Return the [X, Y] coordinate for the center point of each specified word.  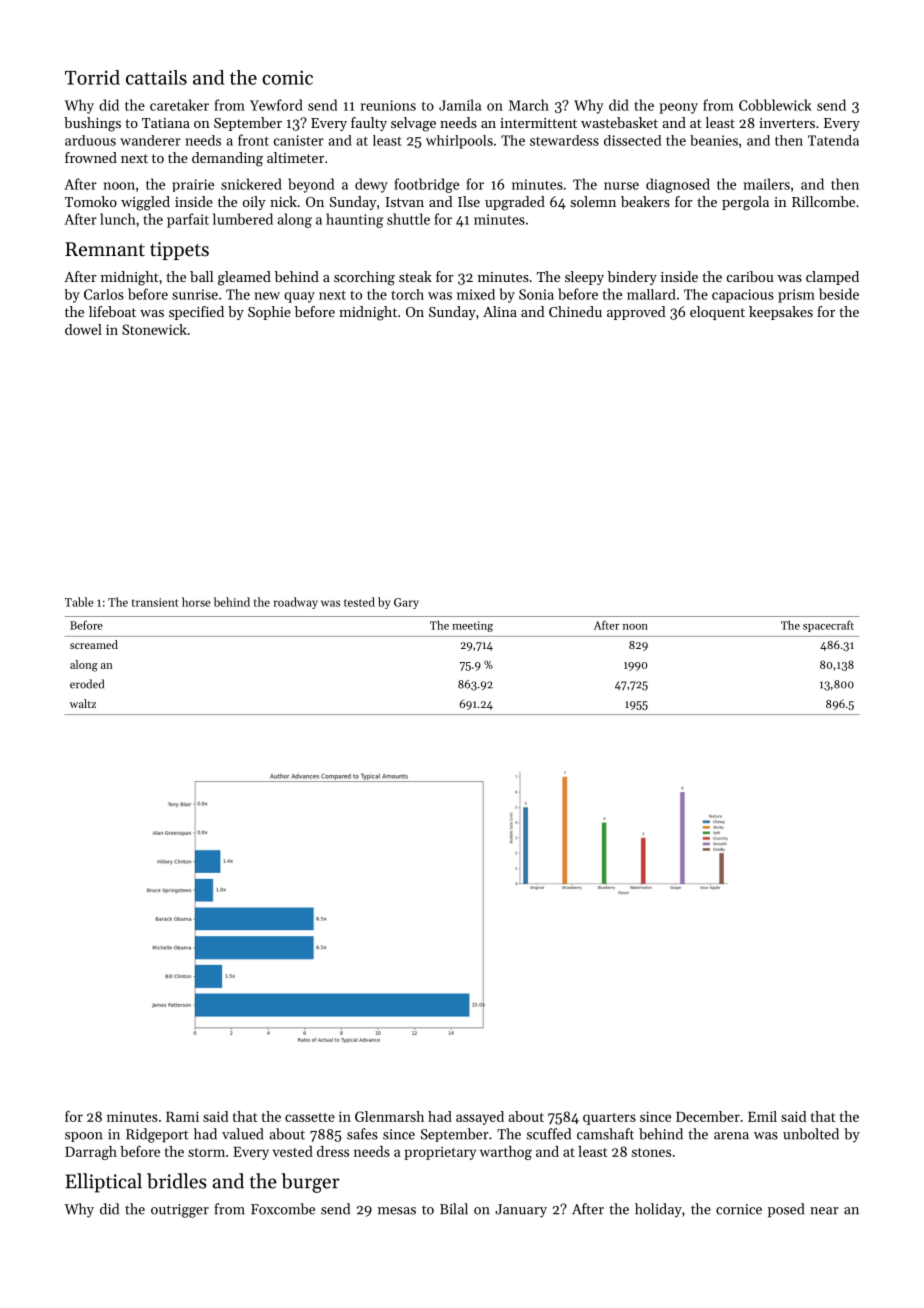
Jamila [460, 105]
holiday [658, 1210]
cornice [739, 1209]
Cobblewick [775, 105]
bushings [92, 124]
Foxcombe [283, 1209]
